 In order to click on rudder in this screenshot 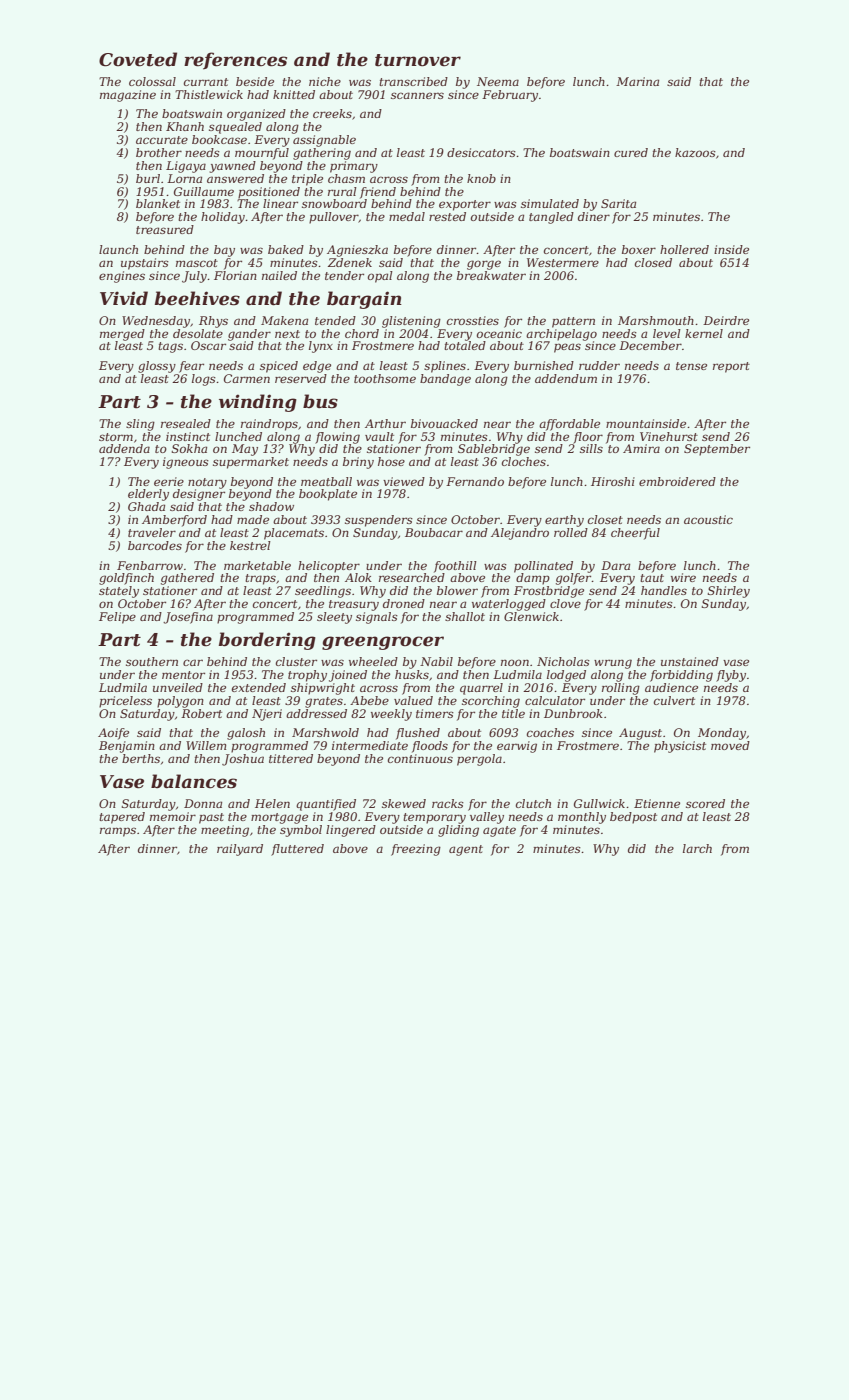, I will do `click(599, 365)`.
